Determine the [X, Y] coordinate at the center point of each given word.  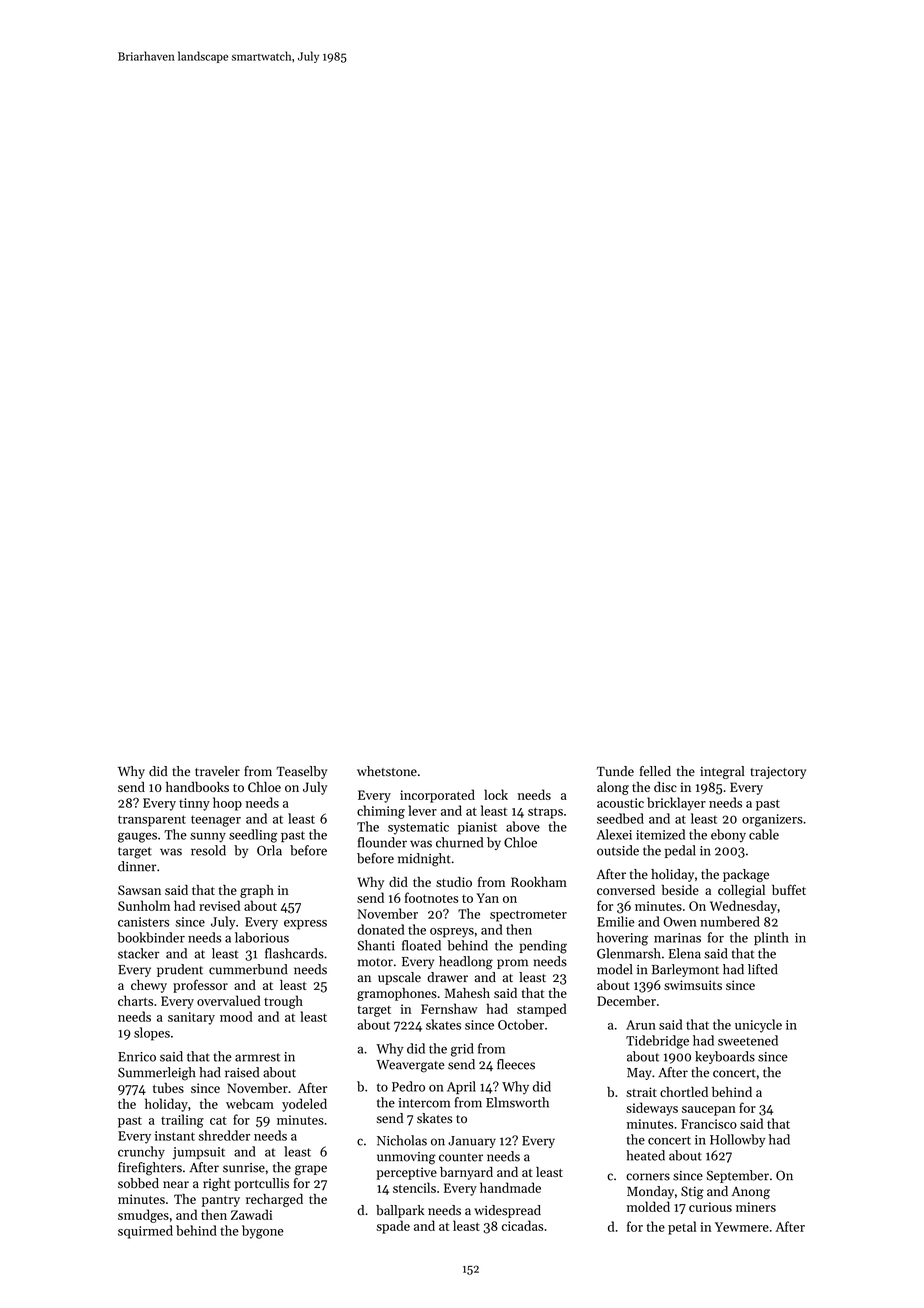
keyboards [725, 1057]
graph [257, 891]
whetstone [387, 771]
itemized [660, 834]
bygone [263, 1232]
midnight [424, 860]
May [639, 1074]
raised [242, 1072]
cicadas [522, 1225]
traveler [217, 771]
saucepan [709, 1111]
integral [722, 772]
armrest [257, 1057]
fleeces [516, 1064]
